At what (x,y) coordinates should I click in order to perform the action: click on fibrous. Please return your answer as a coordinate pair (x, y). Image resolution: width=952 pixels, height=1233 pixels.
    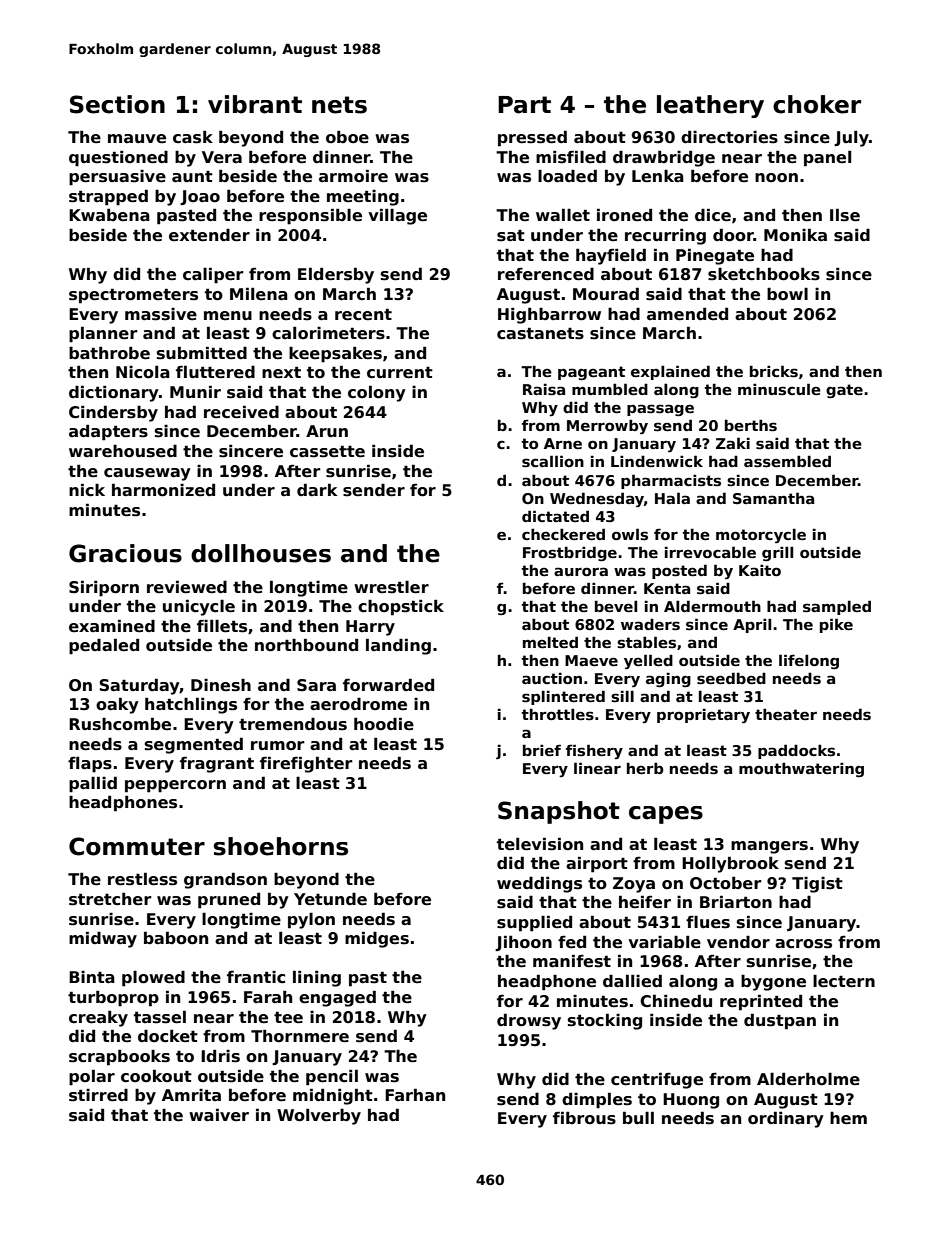
    Looking at the image, I should click on (584, 1118).
